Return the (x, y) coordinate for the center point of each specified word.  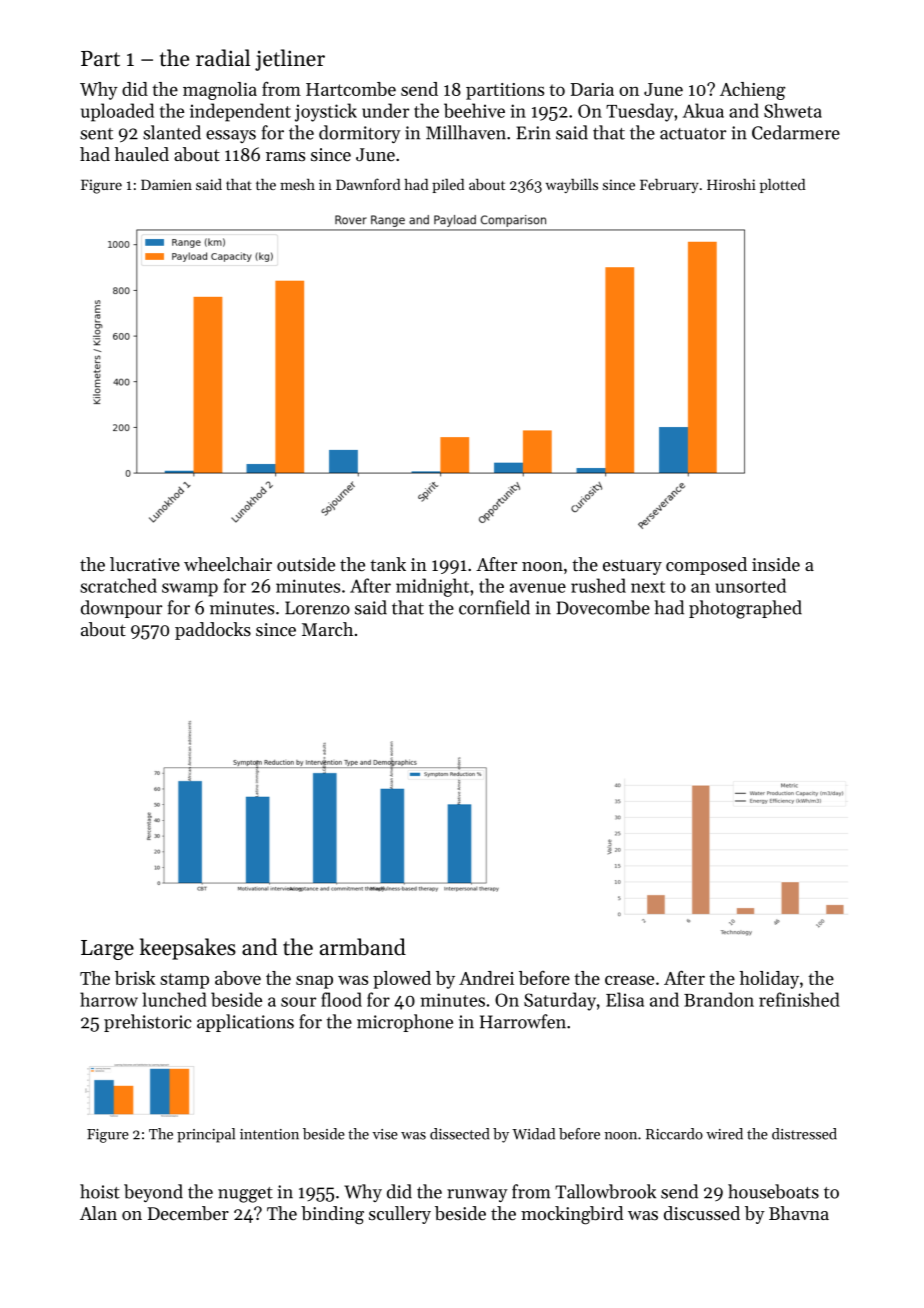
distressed (804, 1134)
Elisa (625, 999)
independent (240, 112)
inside (776, 564)
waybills (572, 186)
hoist (100, 1191)
